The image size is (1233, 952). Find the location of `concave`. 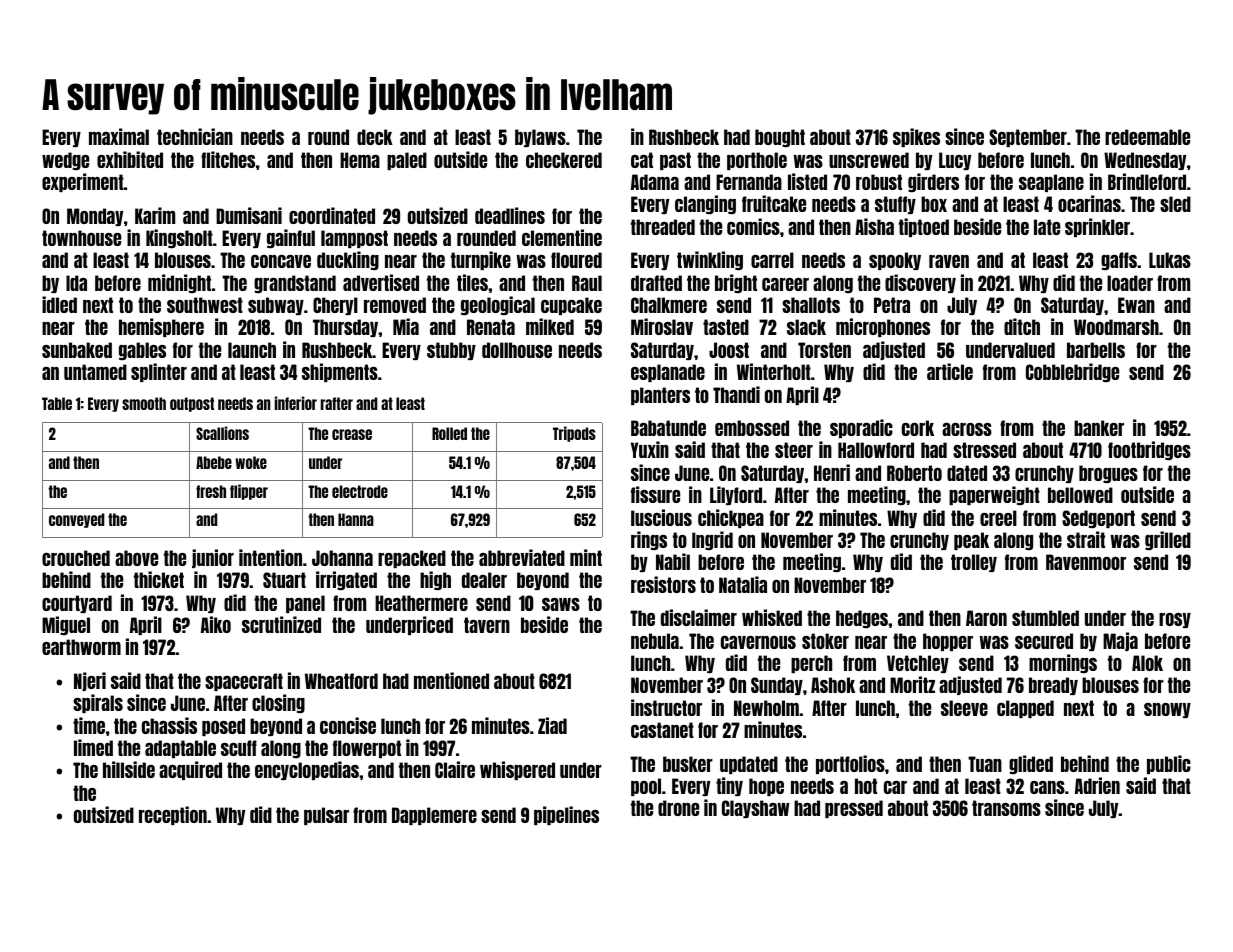

concave is located at coordinates (281, 261).
